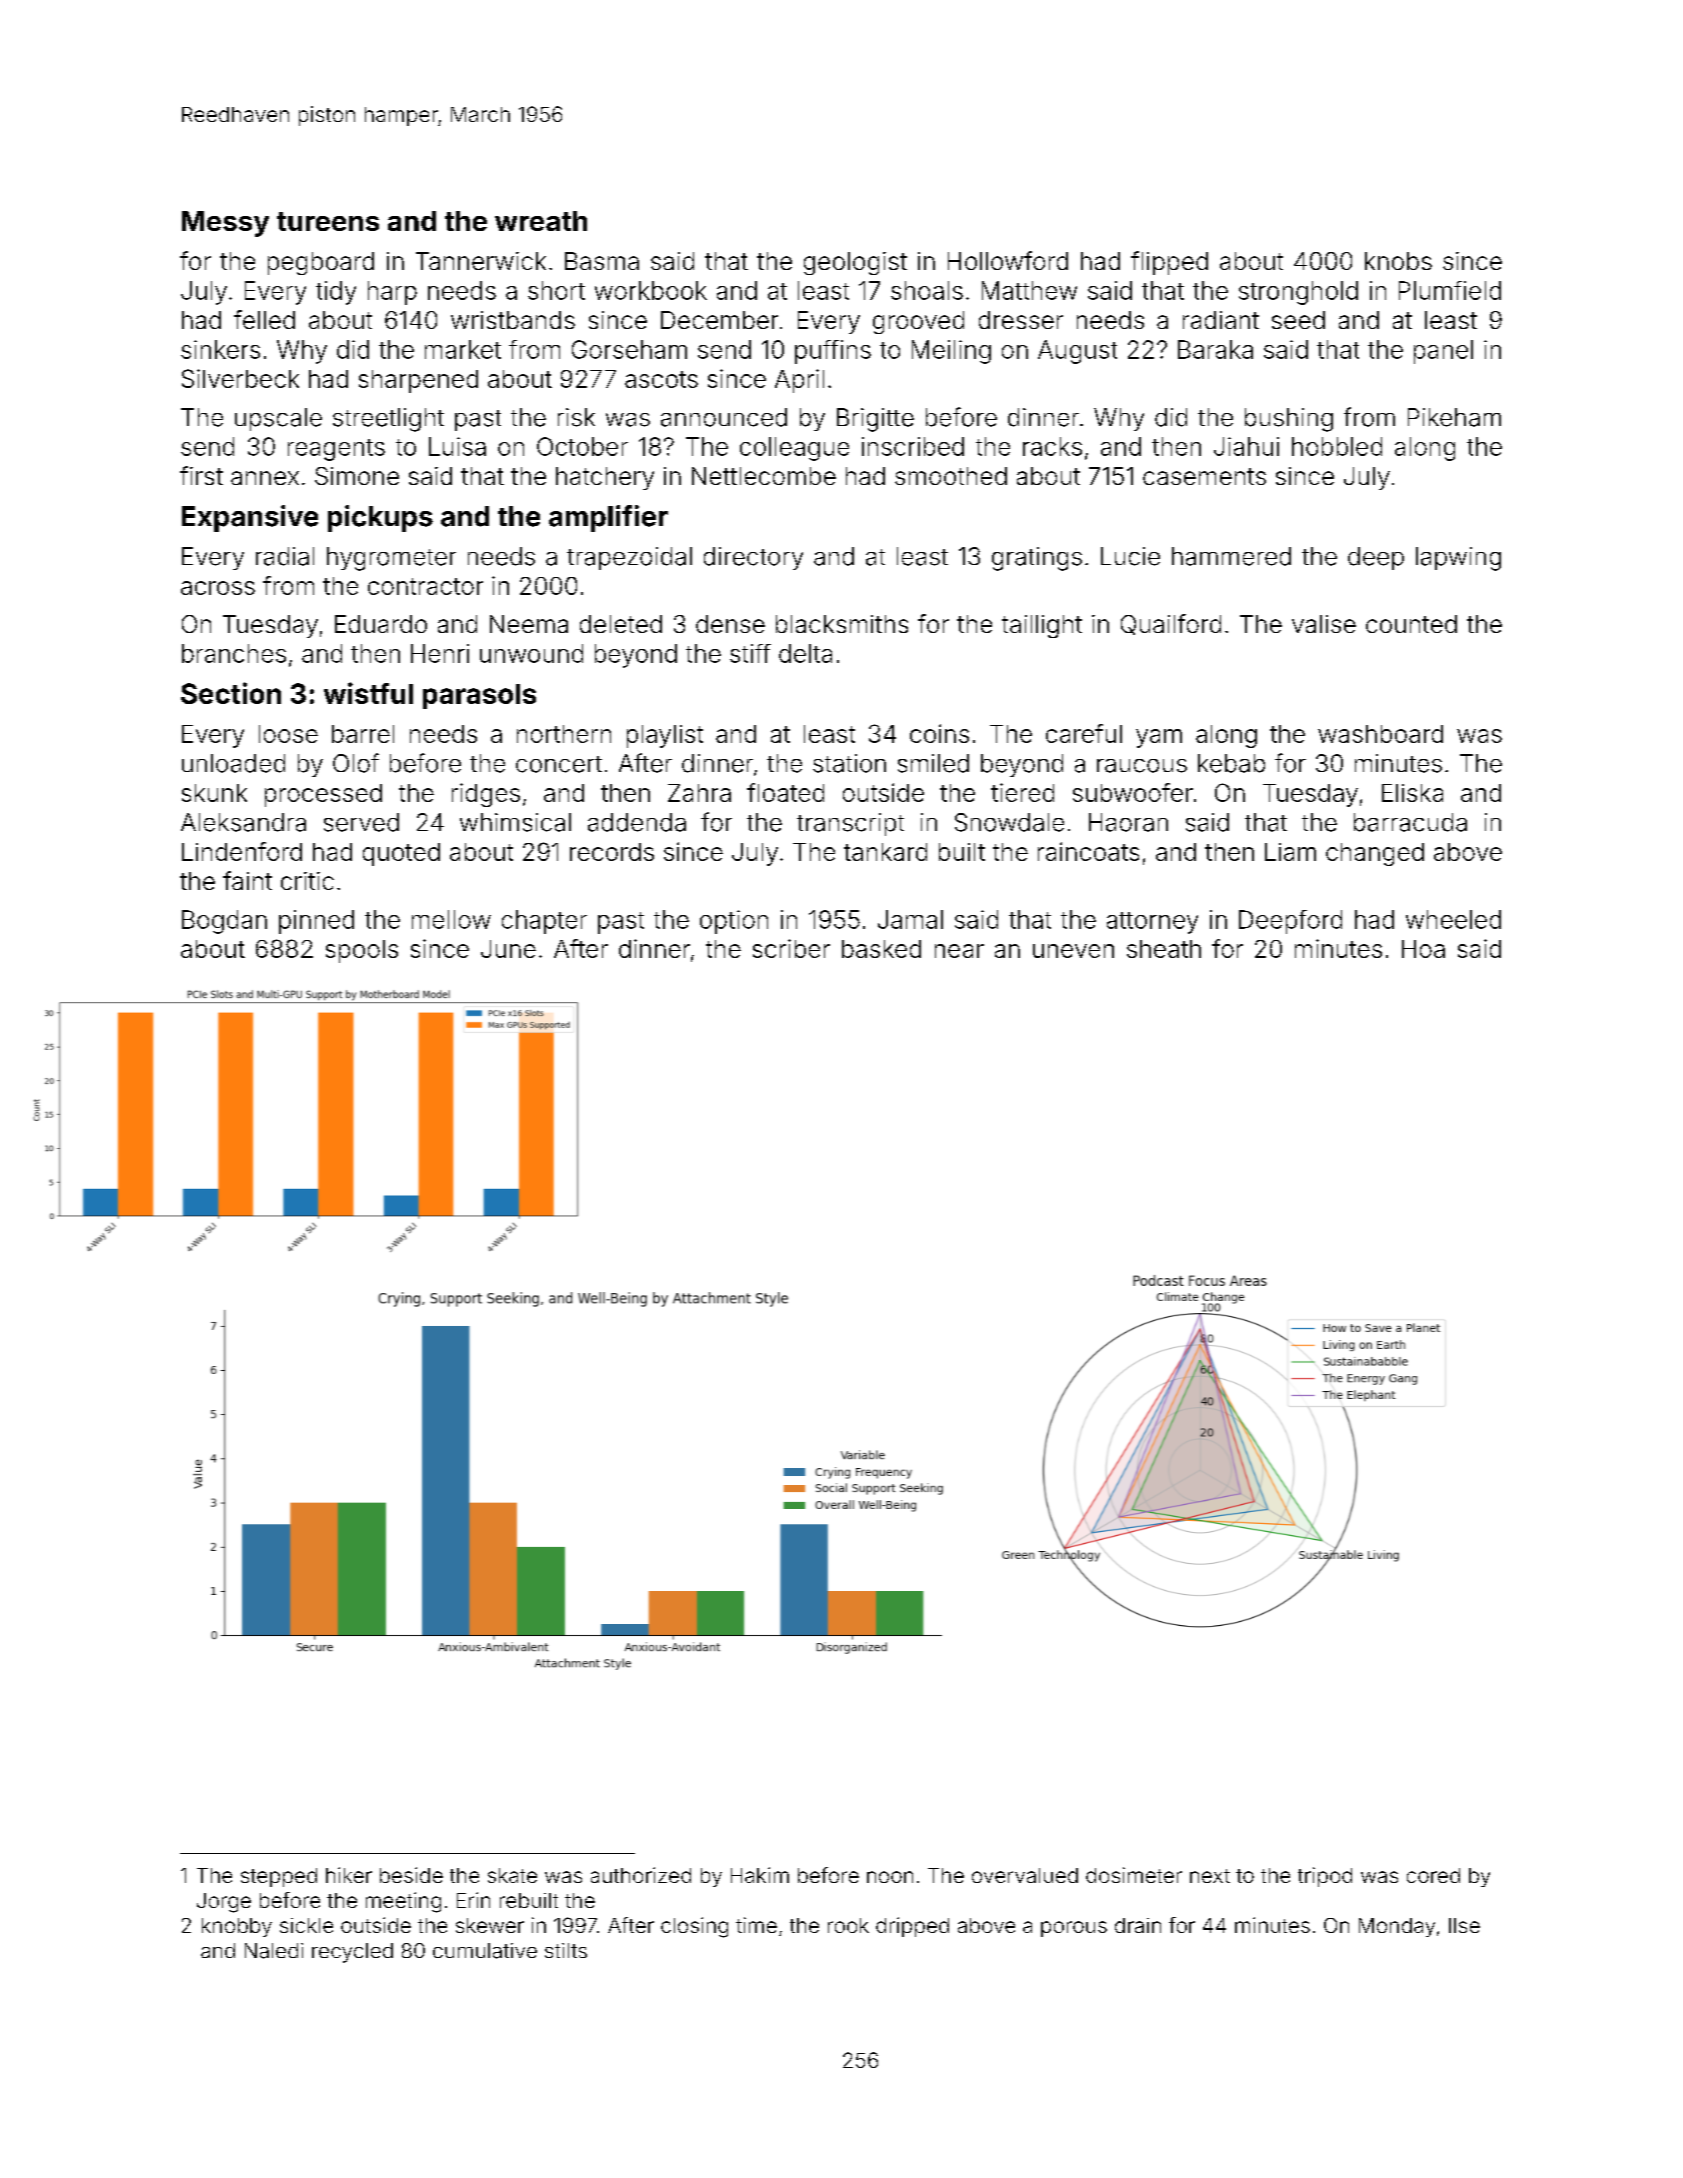 The width and height of the screenshot is (1683, 2178). Describe the element at coordinates (328, 221) in the screenshot. I see `tureens` at that location.
